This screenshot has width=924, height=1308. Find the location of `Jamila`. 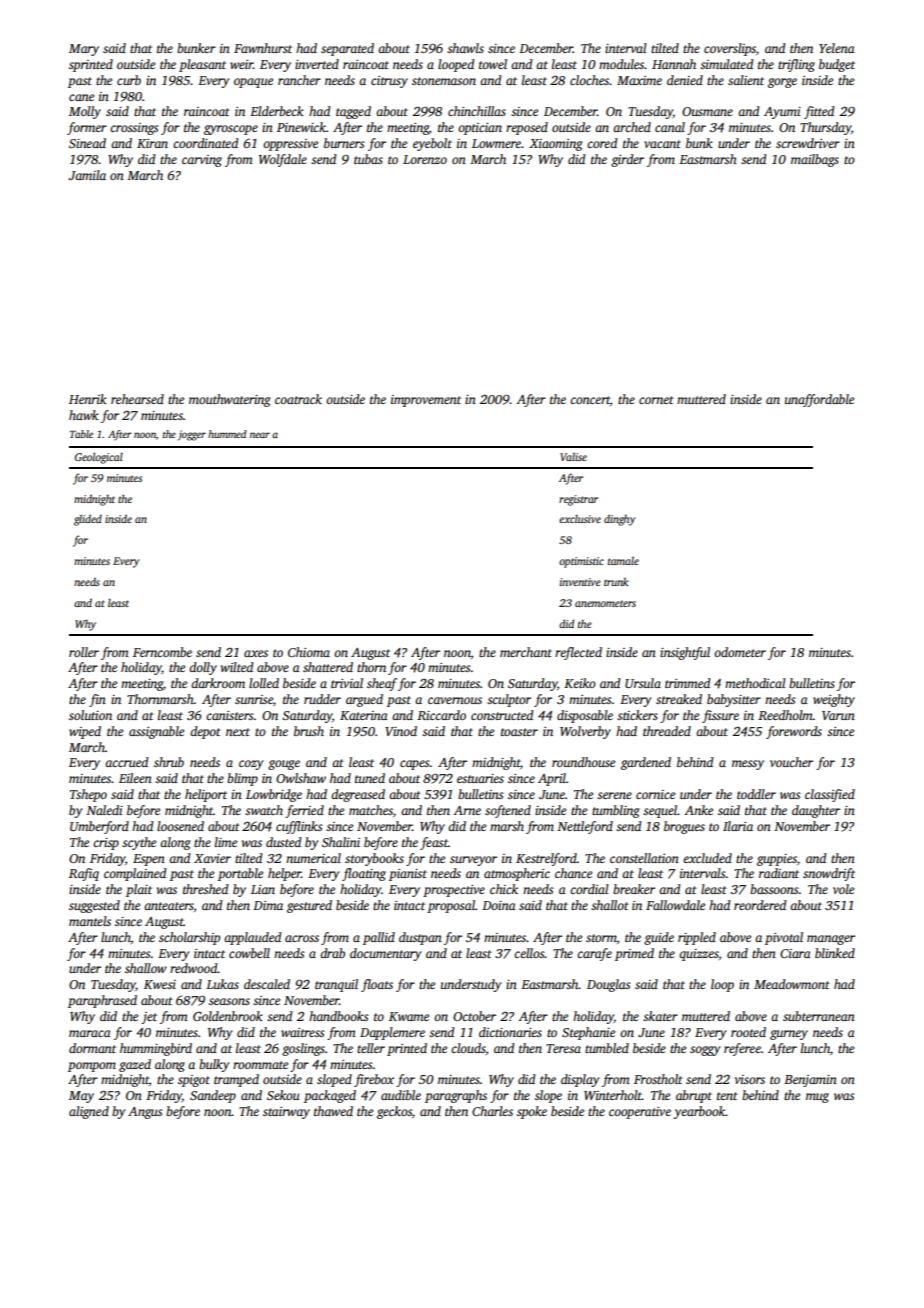

Jamila is located at coordinates (87, 175).
